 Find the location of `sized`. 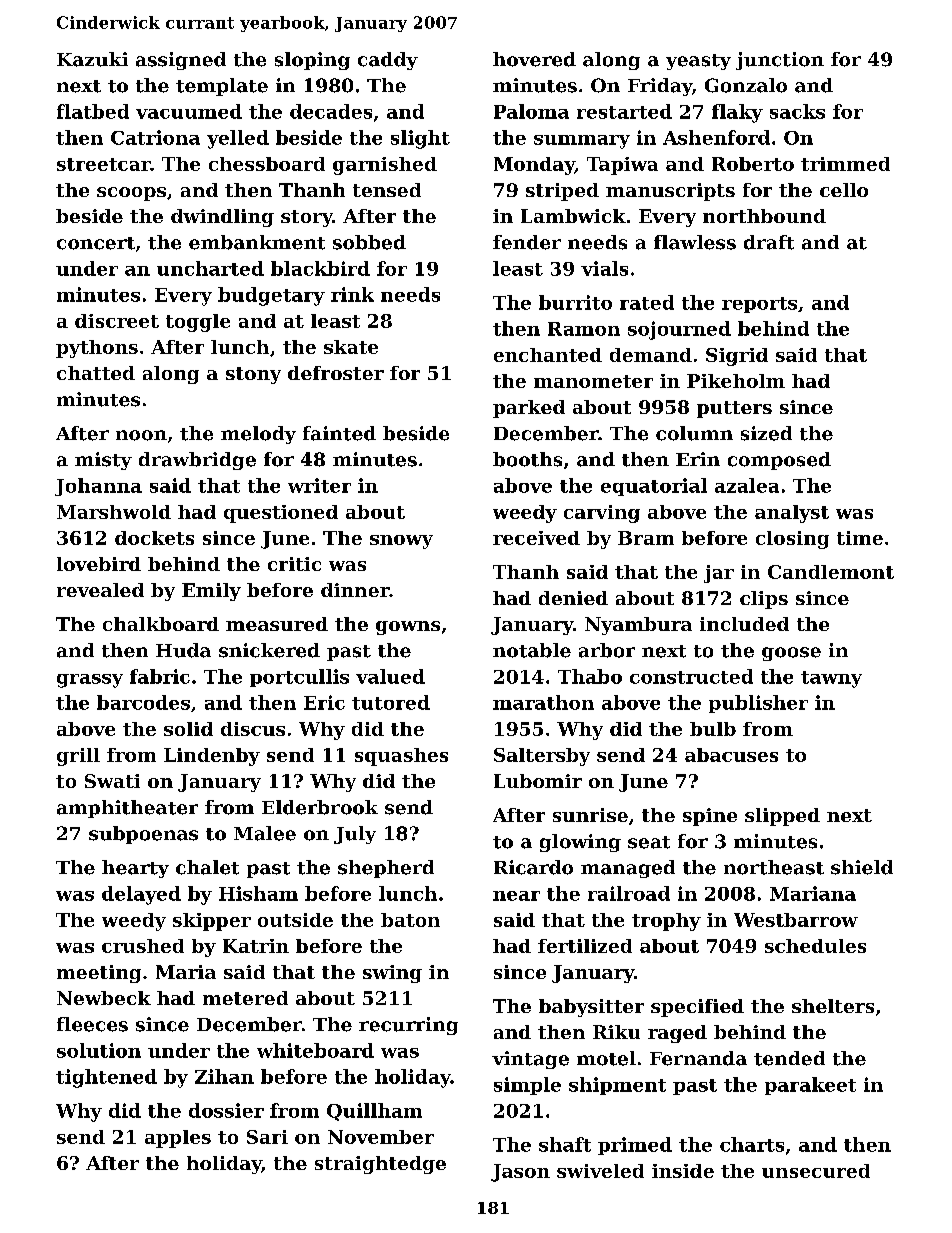

sized is located at coordinates (766, 433).
